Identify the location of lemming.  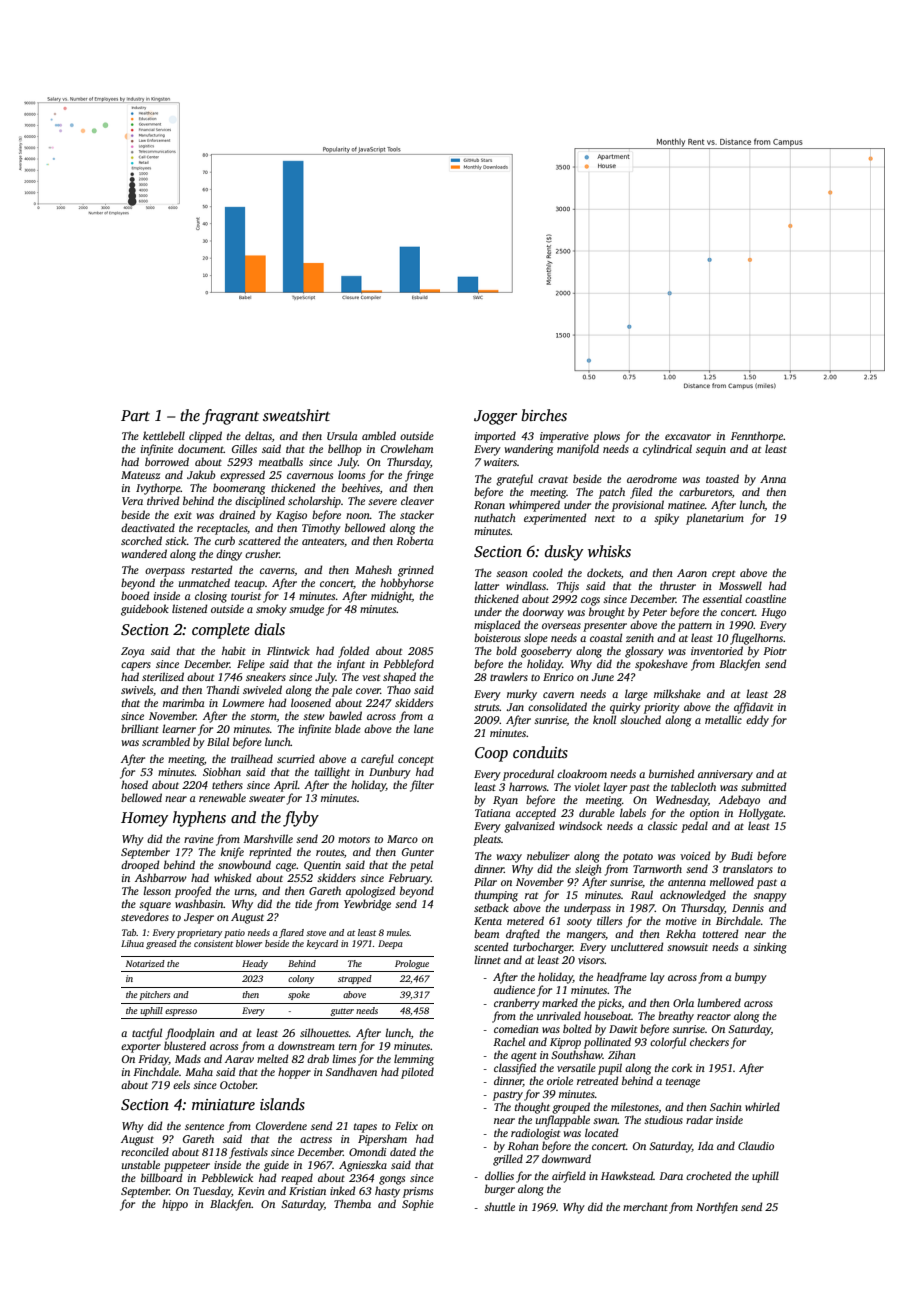
(414, 1060).
